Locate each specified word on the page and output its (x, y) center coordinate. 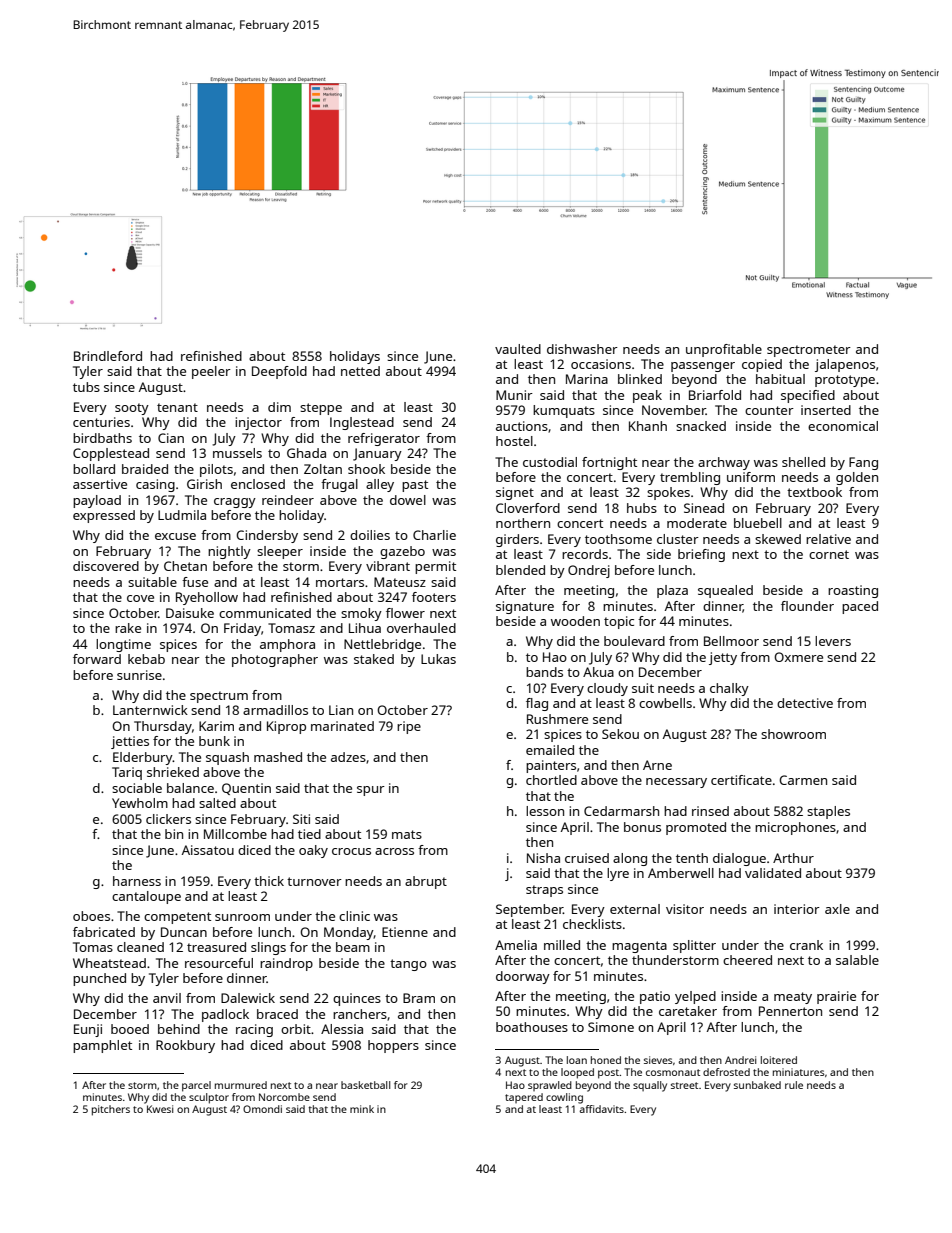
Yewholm (140, 803)
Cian (171, 438)
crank (806, 945)
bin (174, 834)
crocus (351, 851)
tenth (692, 858)
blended (520, 570)
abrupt (426, 882)
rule (794, 1085)
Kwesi (160, 1109)
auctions (522, 426)
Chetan (185, 566)
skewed (778, 539)
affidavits (601, 1109)
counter (769, 410)
